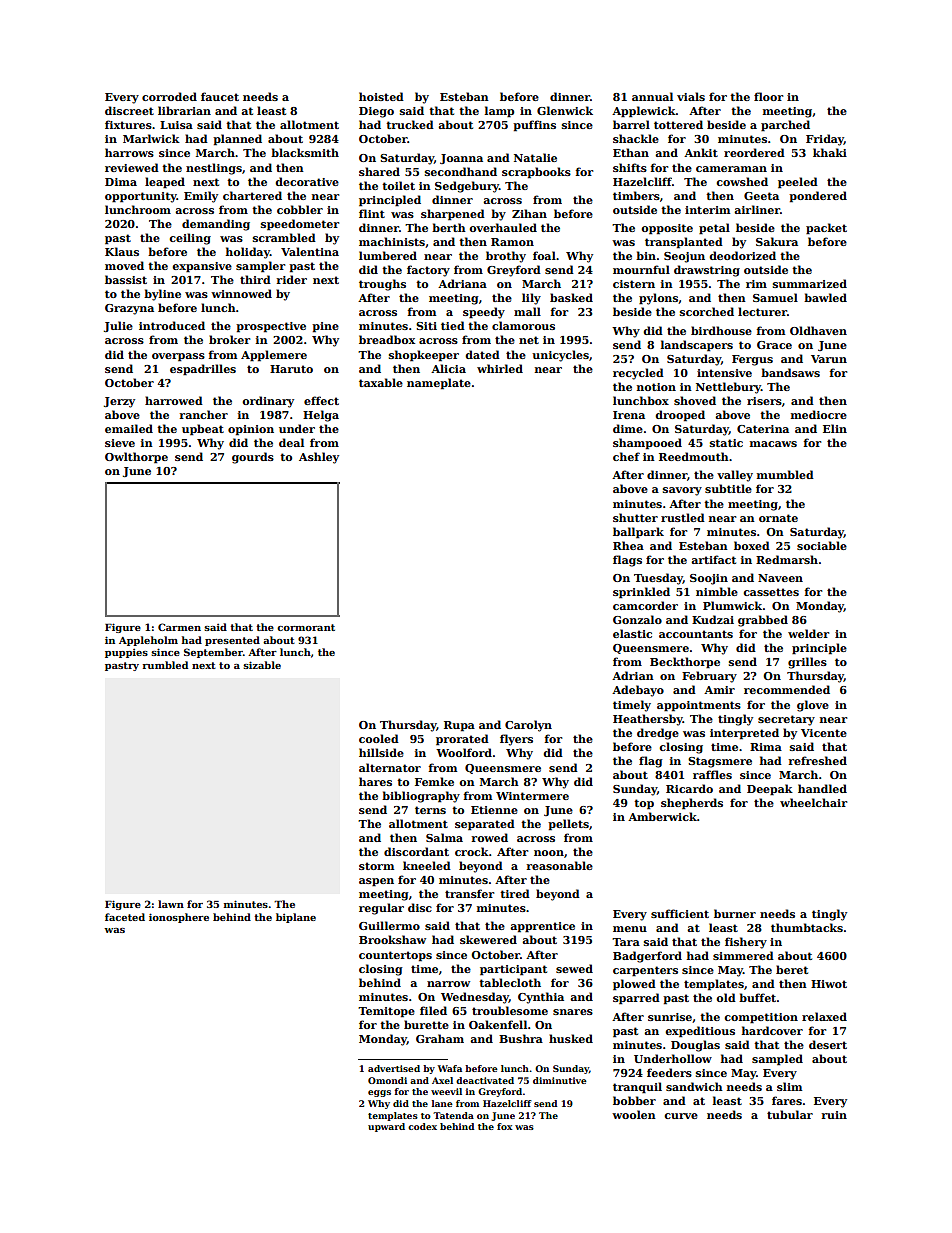 This document has height=1233, width=952. What do you see at coordinates (449, 227) in the document?
I see `berth` at bounding box center [449, 227].
